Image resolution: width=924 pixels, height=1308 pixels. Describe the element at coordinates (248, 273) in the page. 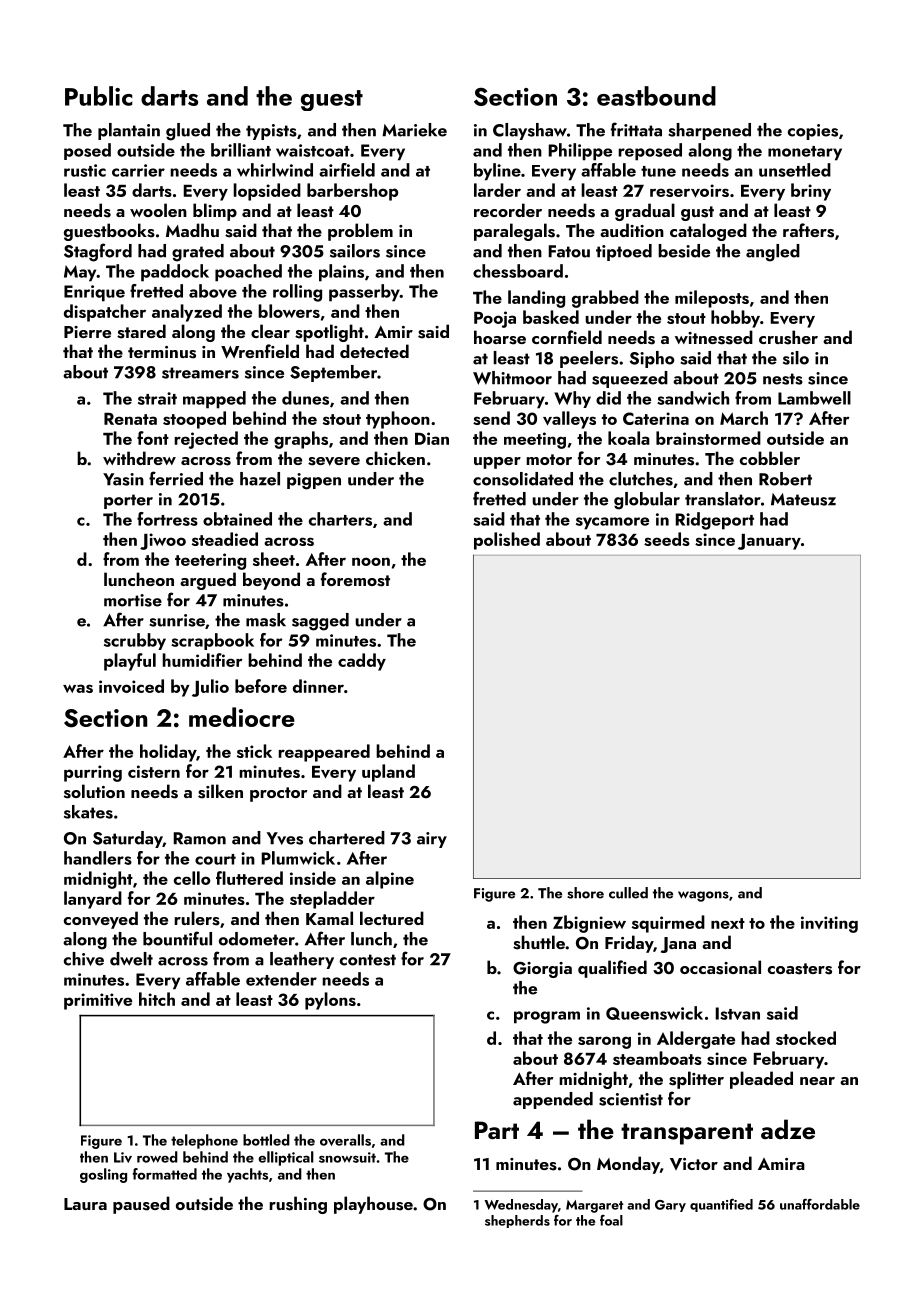

I see `poached` at that location.
